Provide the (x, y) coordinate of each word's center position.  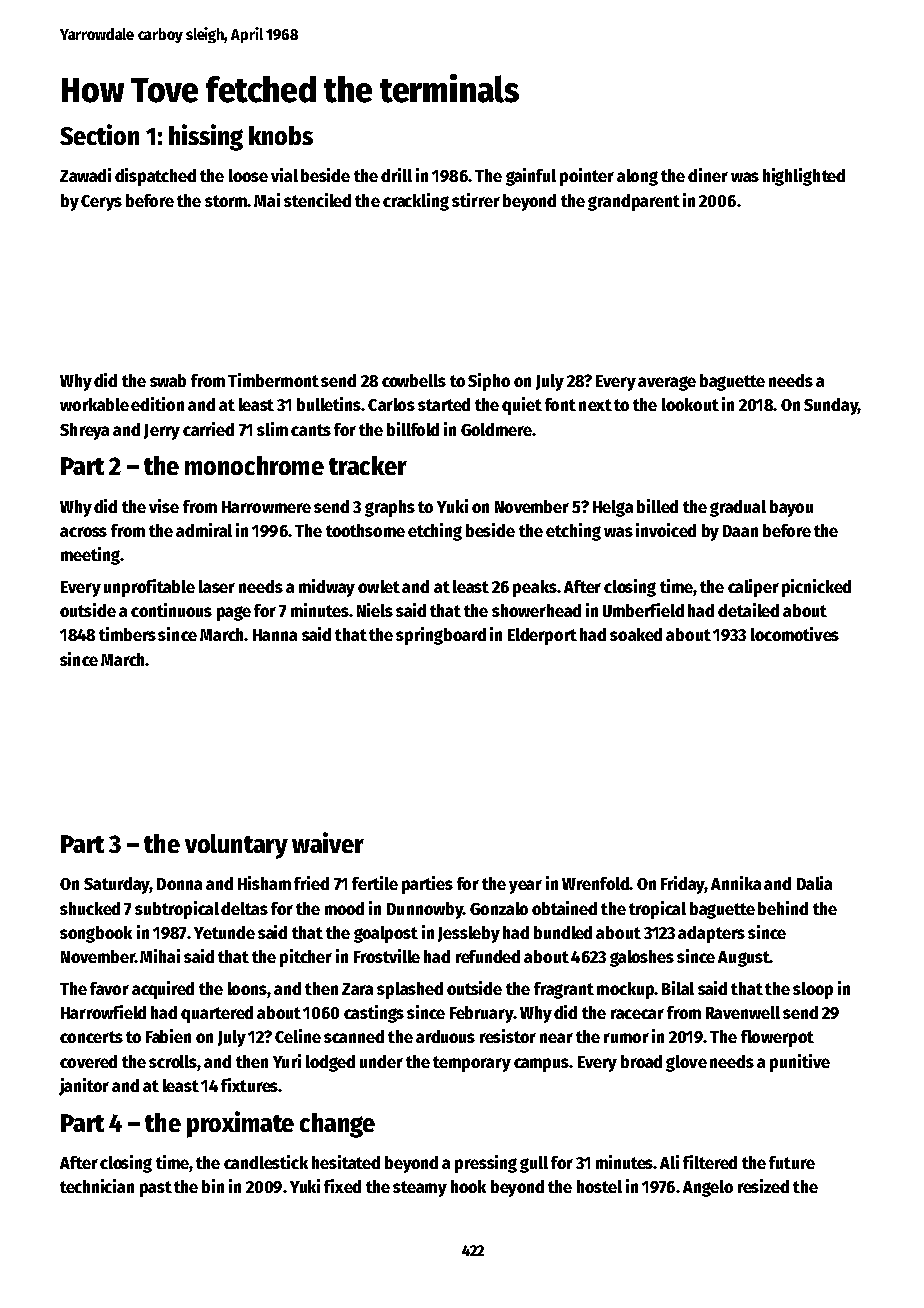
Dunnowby (425, 910)
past (156, 1189)
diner (708, 175)
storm (226, 201)
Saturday (116, 885)
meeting (90, 556)
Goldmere (496, 429)
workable (94, 404)
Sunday (831, 406)
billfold (413, 429)
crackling (416, 202)
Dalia (814, 883)
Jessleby (469, 934)
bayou (791, 508)
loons (247, 988)
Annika (736, 883)
